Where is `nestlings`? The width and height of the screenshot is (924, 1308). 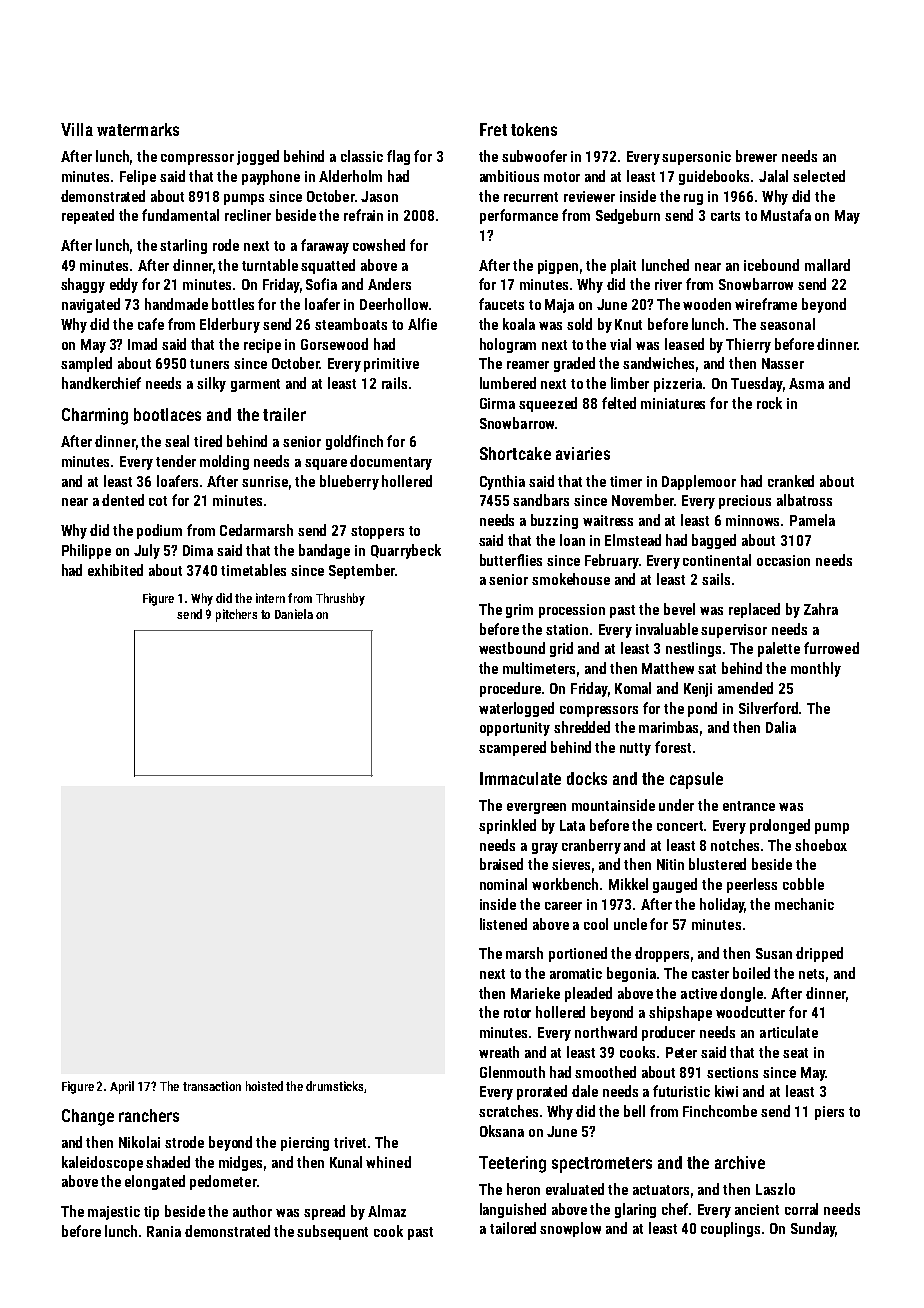
nestlings is located at coordinates (693, 649).
